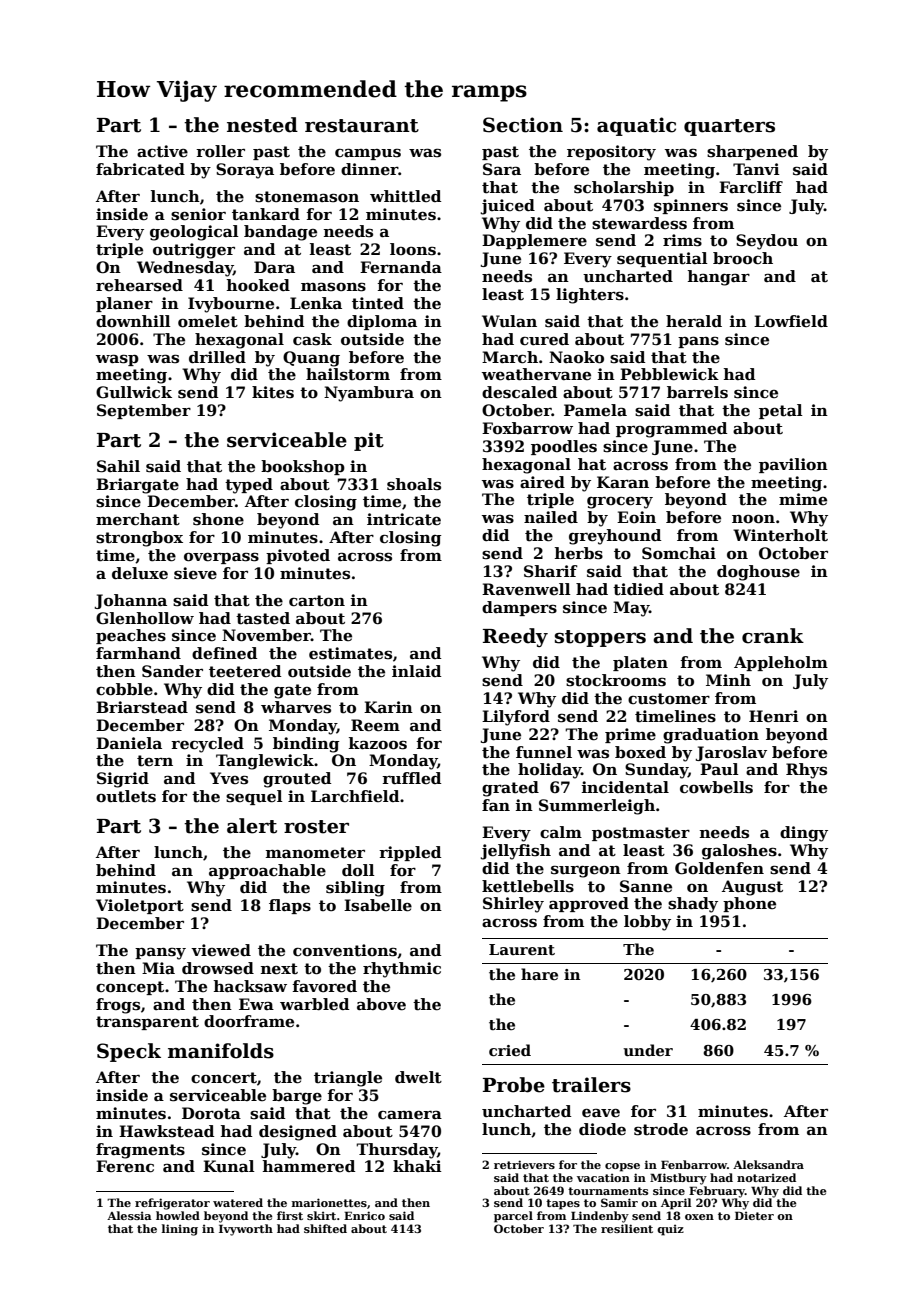 The width and height of the image is (924, 1308). I want to click on fan, so click(496, 805).
